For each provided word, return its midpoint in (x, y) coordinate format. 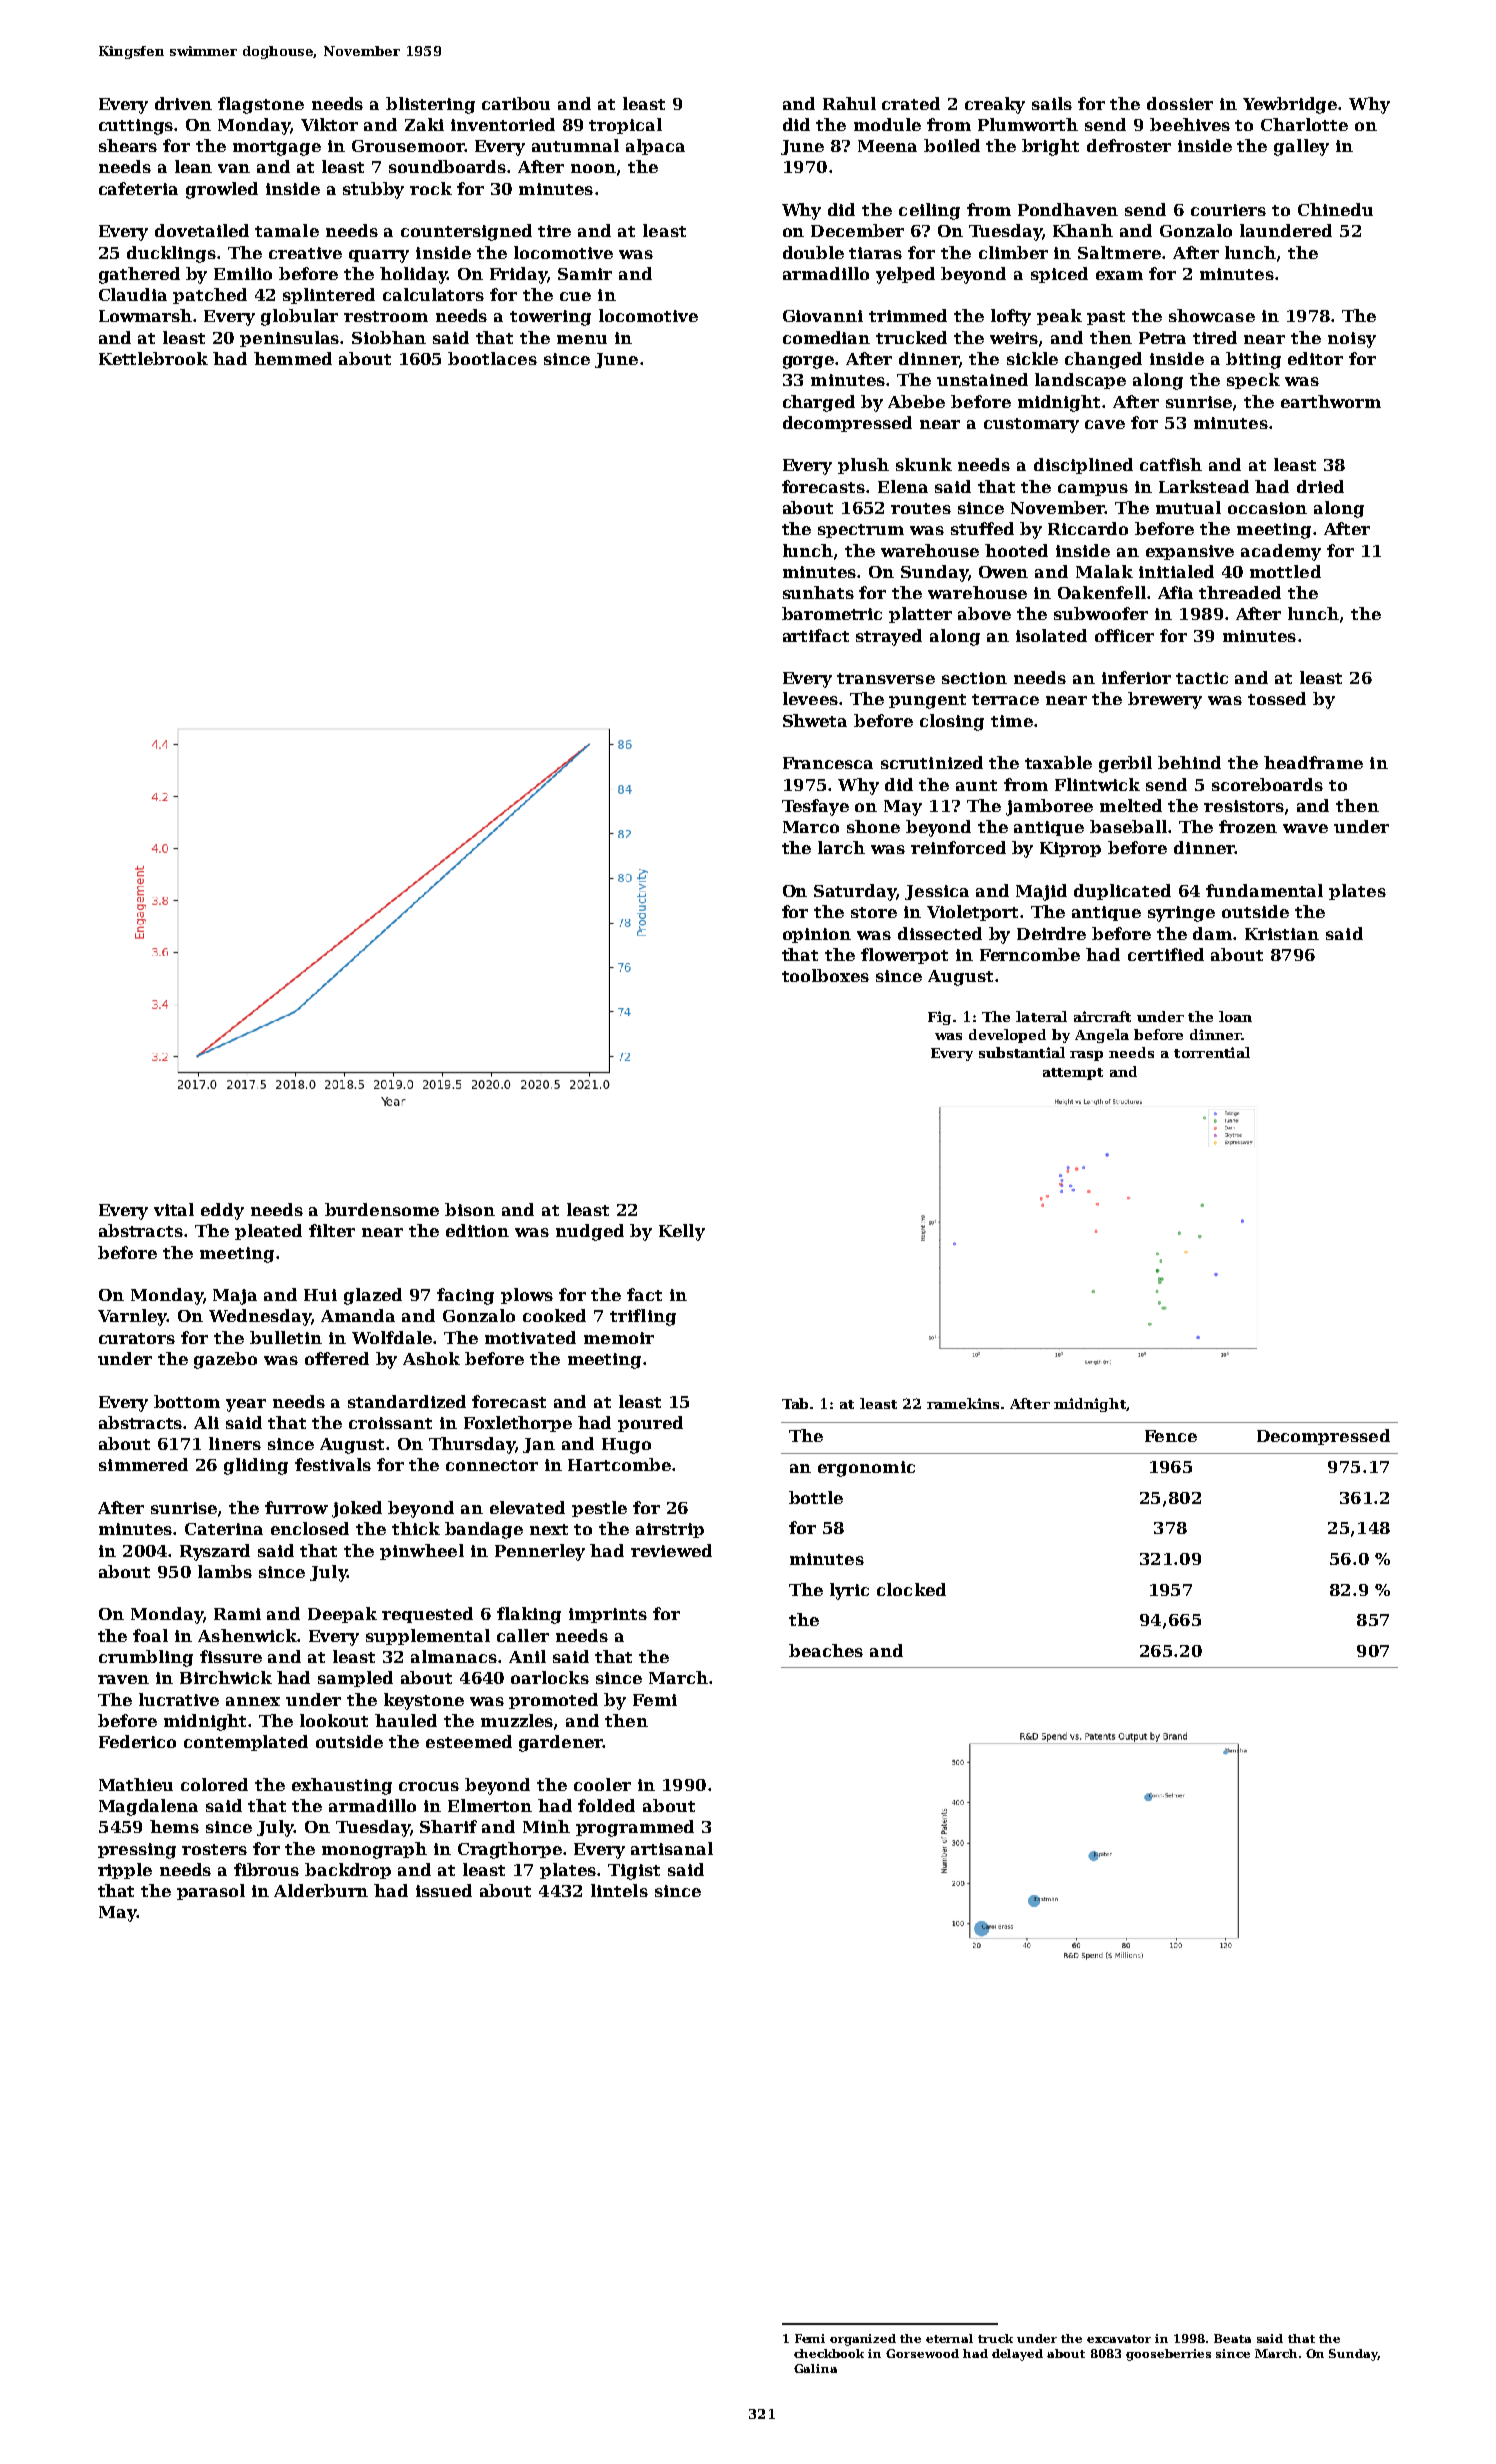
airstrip (670, 1530)
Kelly (682, 1232)
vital (174, 1209)
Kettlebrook (153, 358)
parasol (211, 1892)
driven (183, 103)
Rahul (849, 103)
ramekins (963, 1403)
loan (1235, 1016)
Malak (1104, 571)
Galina (815, 2368)
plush (863, 466)
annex (253, 1701)
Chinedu (1335, 209)
